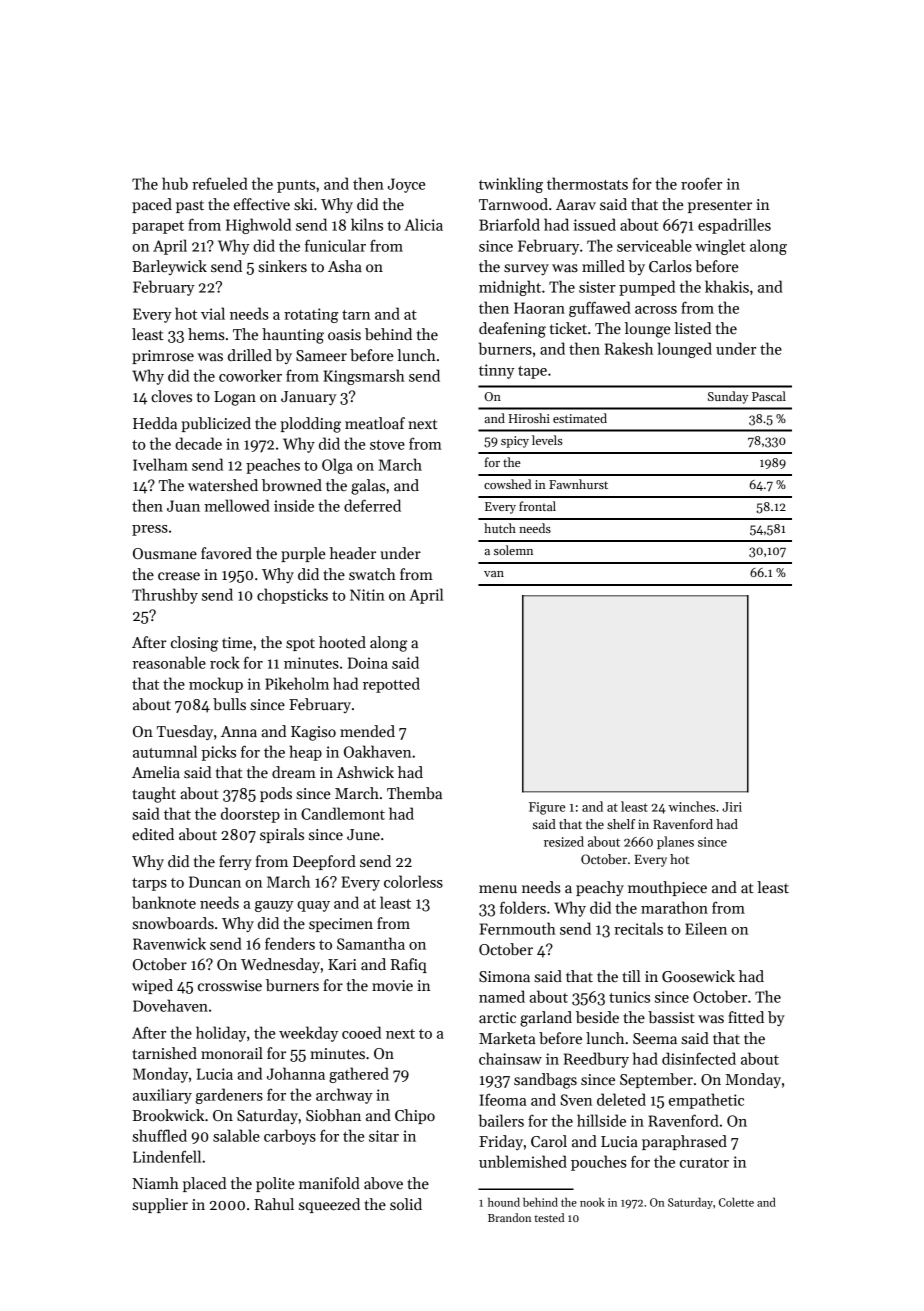  What do you see at coordinates (165, 596) in the image?
I see `Thrushby` at bounding box center [165, 596].
